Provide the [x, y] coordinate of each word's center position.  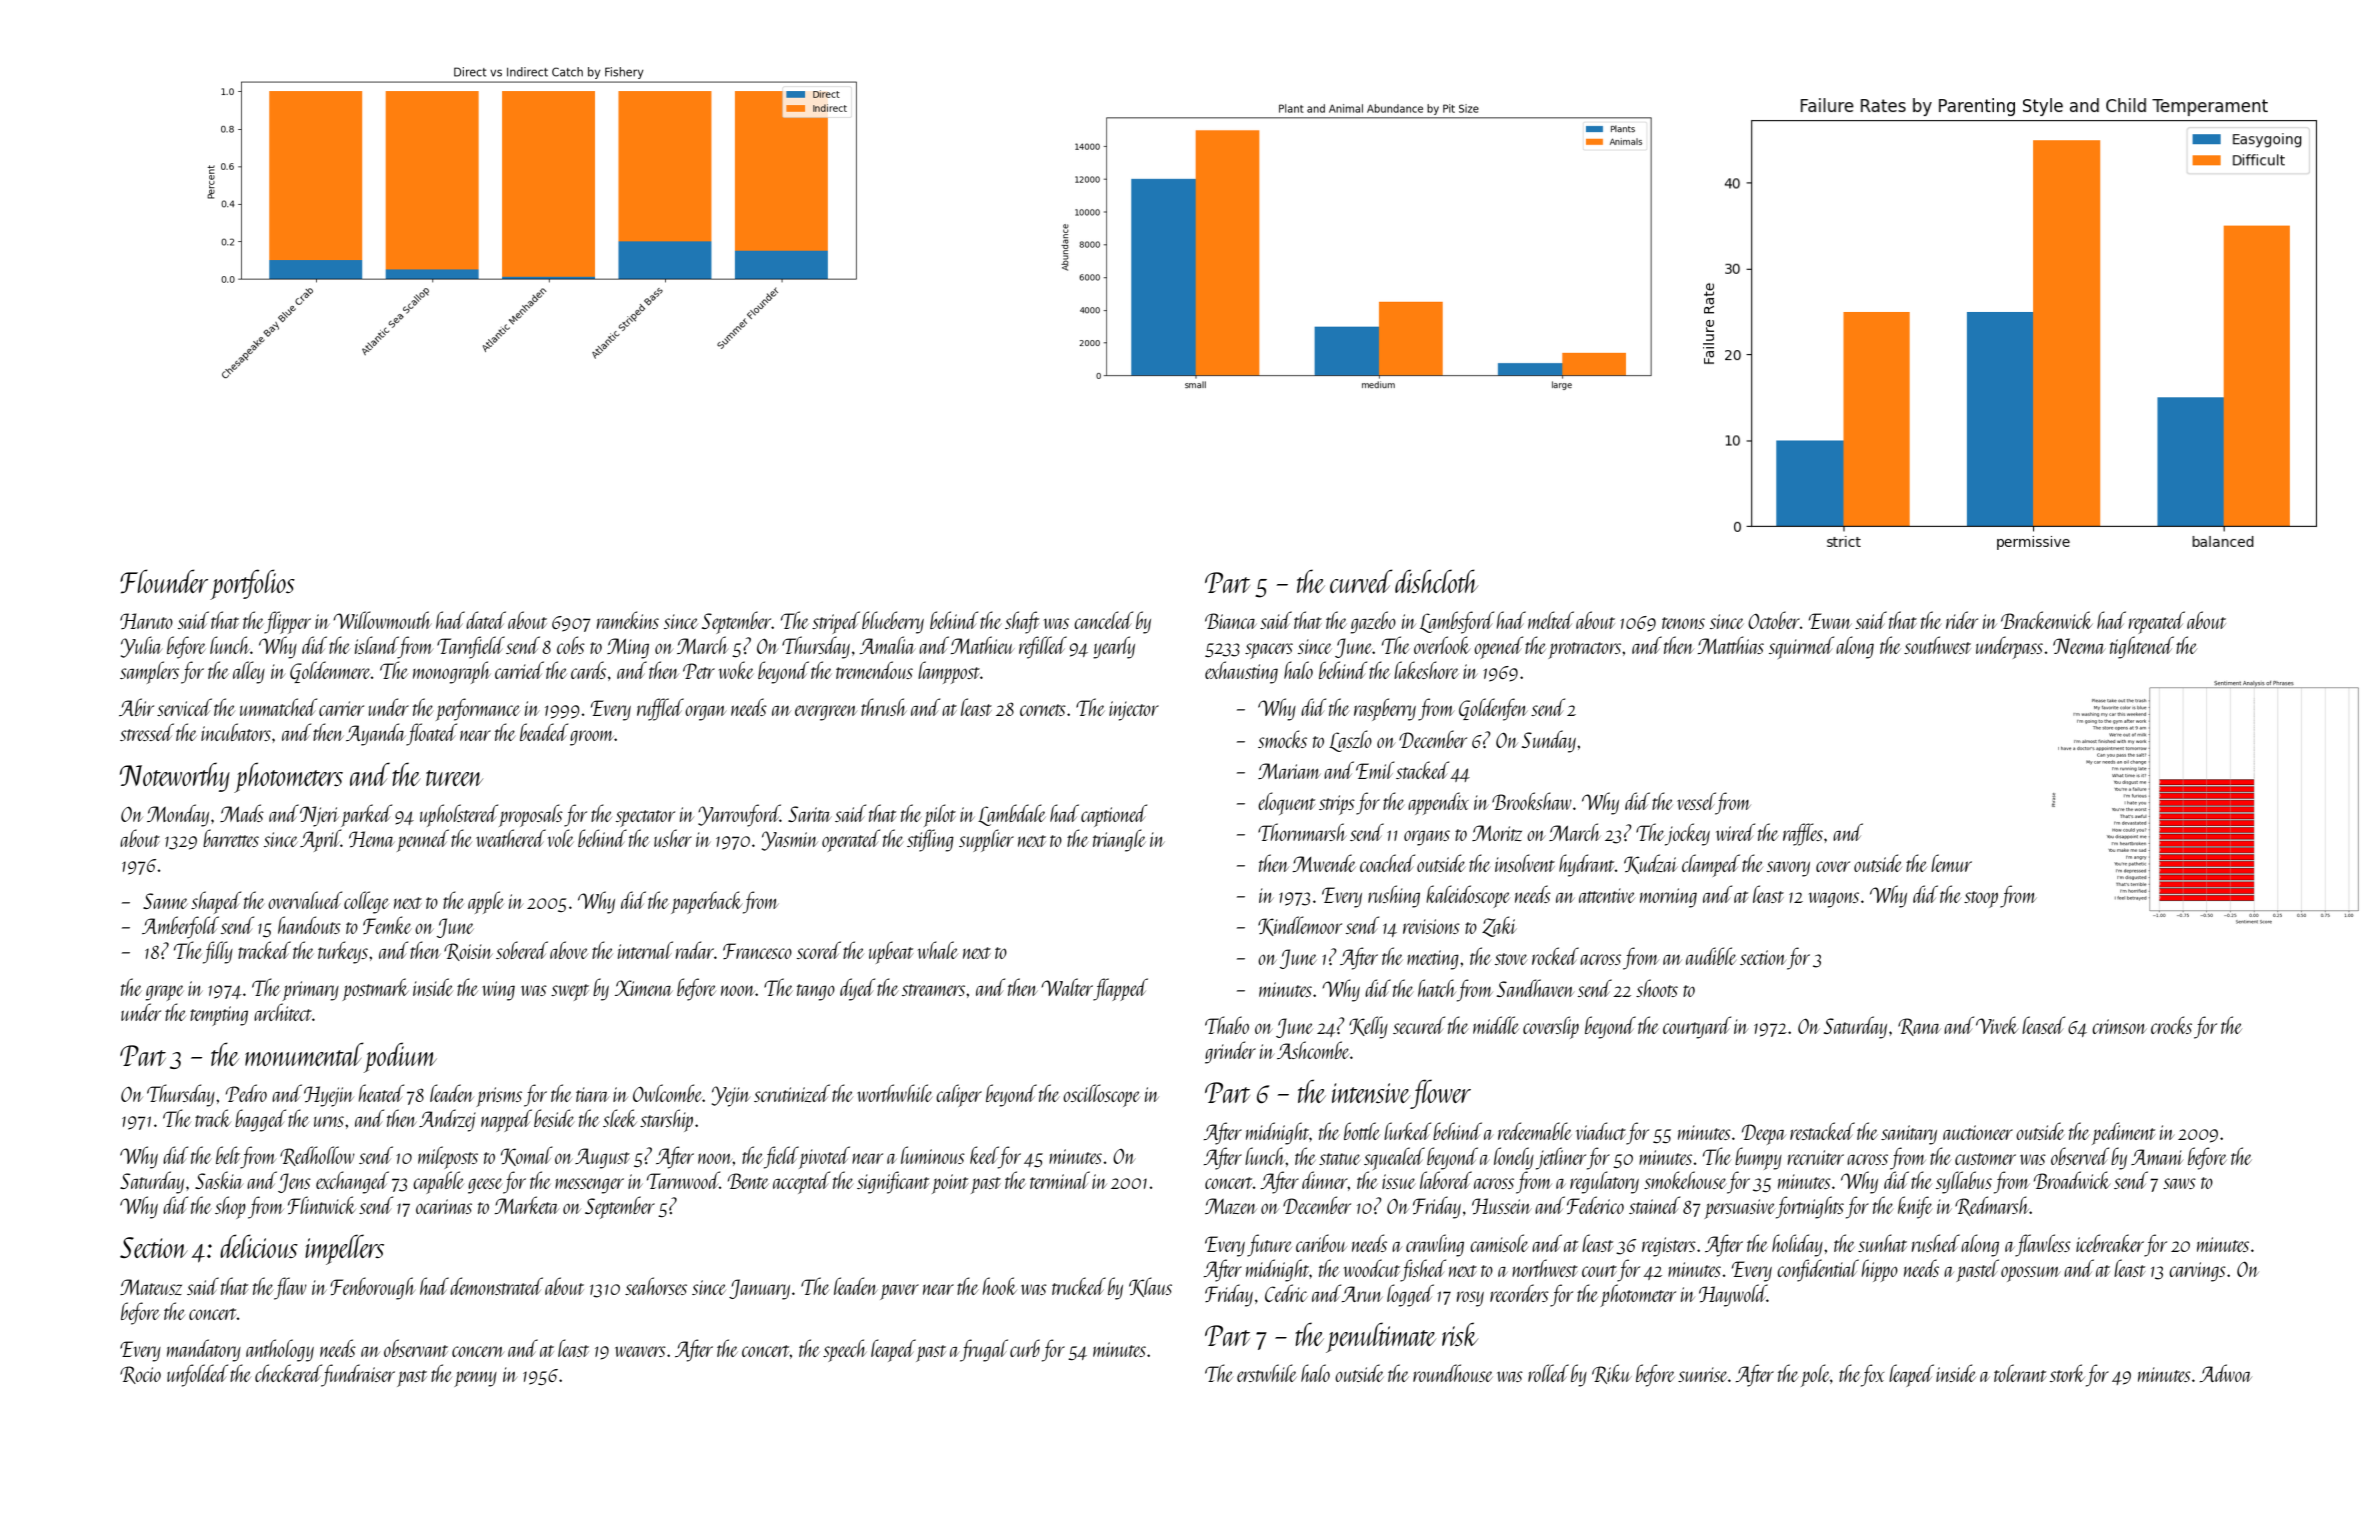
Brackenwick [2047, 620]
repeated [2157, 622]
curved [1361, 581]
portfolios [252, 584]
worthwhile [894, 1093]
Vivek [1997, 1025]
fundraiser [358, 1375]
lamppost [949, 672]
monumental [304, 1054]
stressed [147, 732]
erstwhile [1267, 1373]
